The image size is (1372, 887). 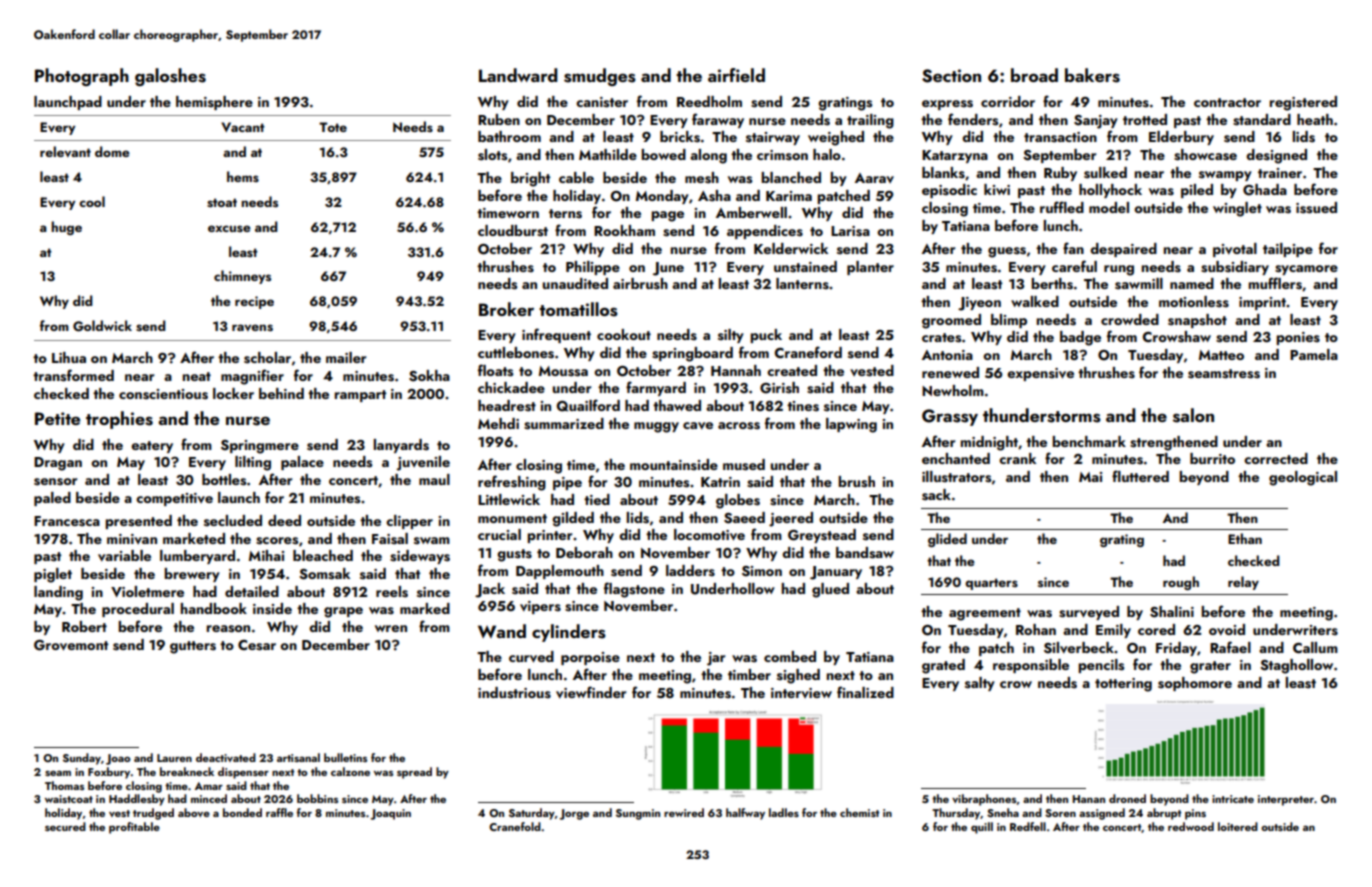 I want to click on Callum, so click(x=1315, y=647).
